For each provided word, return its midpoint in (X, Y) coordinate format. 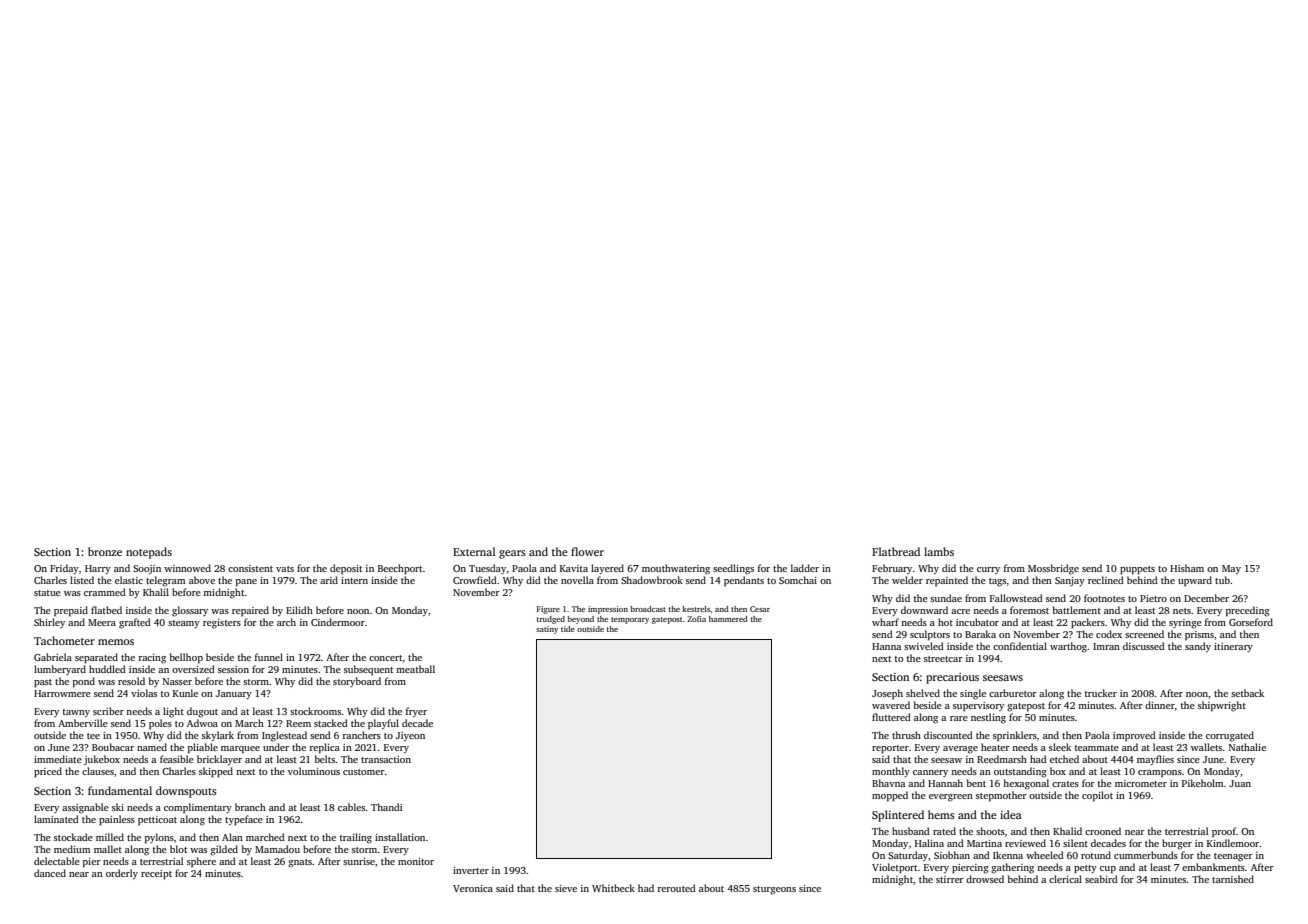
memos (116, 642)
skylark (218, 736)
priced (48, 772)
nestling (988, 718)
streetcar (943, 659)
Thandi (386, 807)
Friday (64, 569)
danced (50, 873)
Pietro (1153, 598)
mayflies (1155, 760)
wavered (891, 705)
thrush (906, 735)
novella (577, 580)
